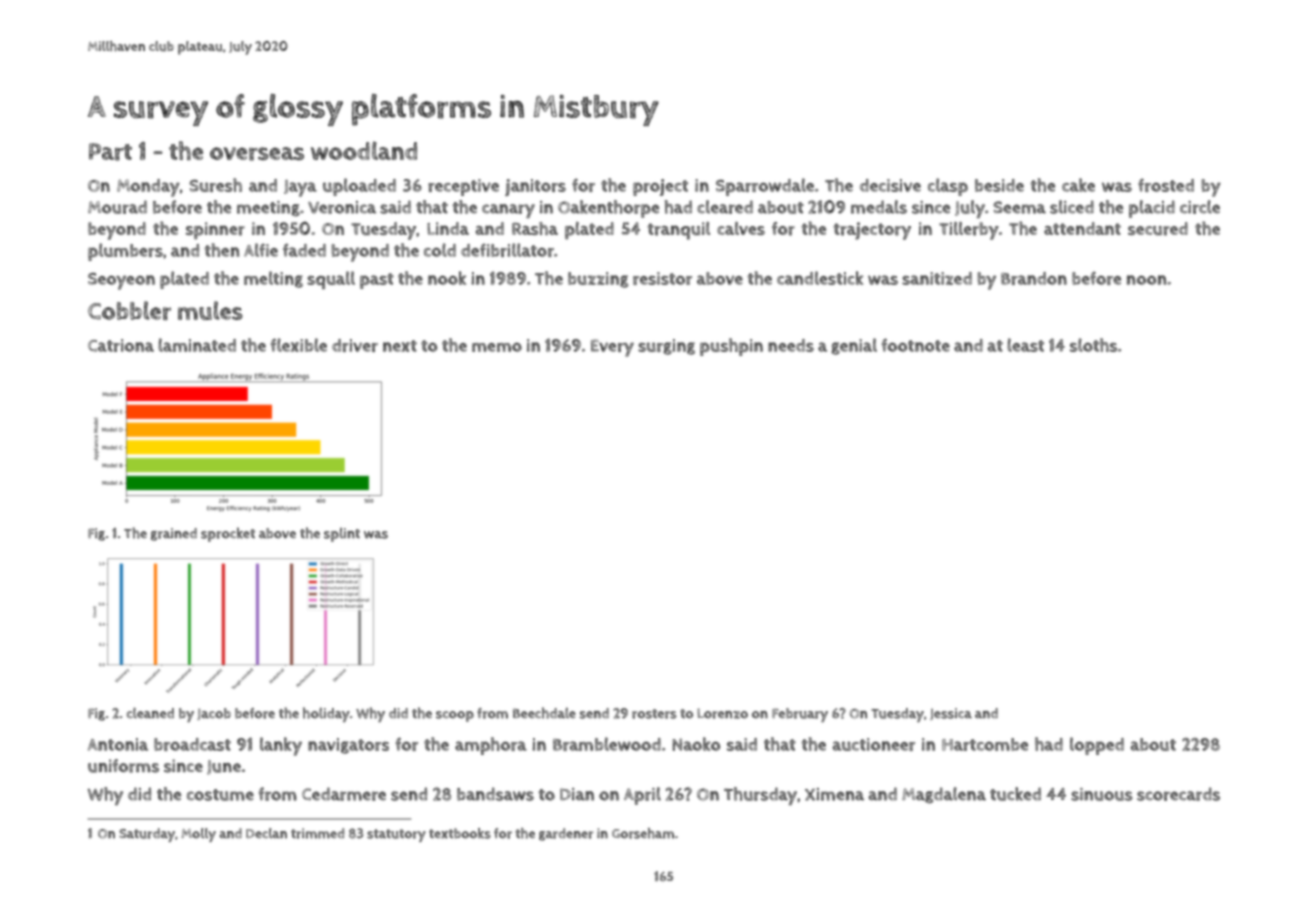 The image size is (1308, 924). Describe the element at coordinates (342, 535) in the document. I see `splint` at that location.
